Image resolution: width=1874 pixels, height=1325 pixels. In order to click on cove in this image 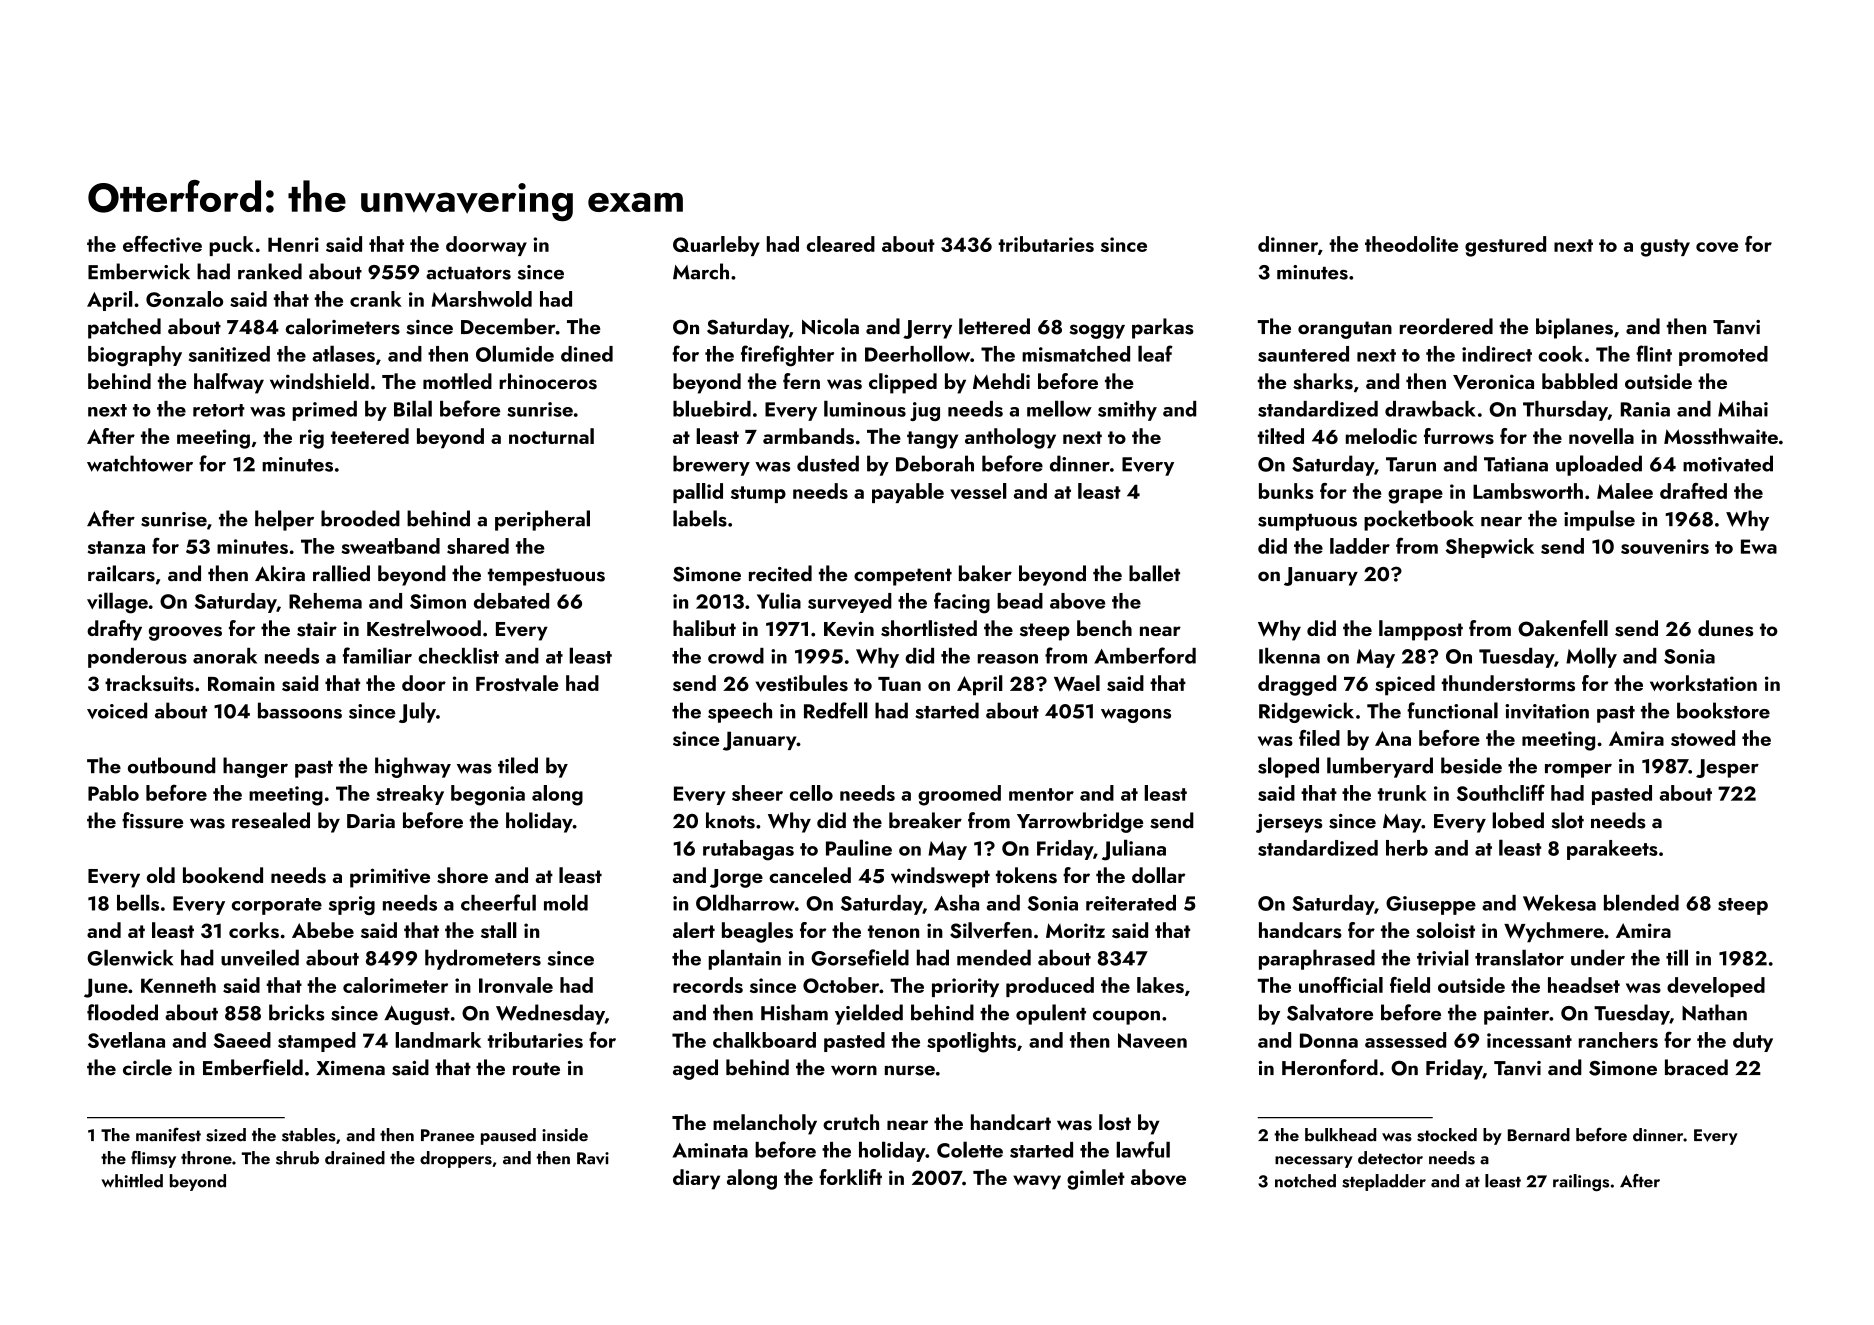, I will do `click(1717, 247)`.
